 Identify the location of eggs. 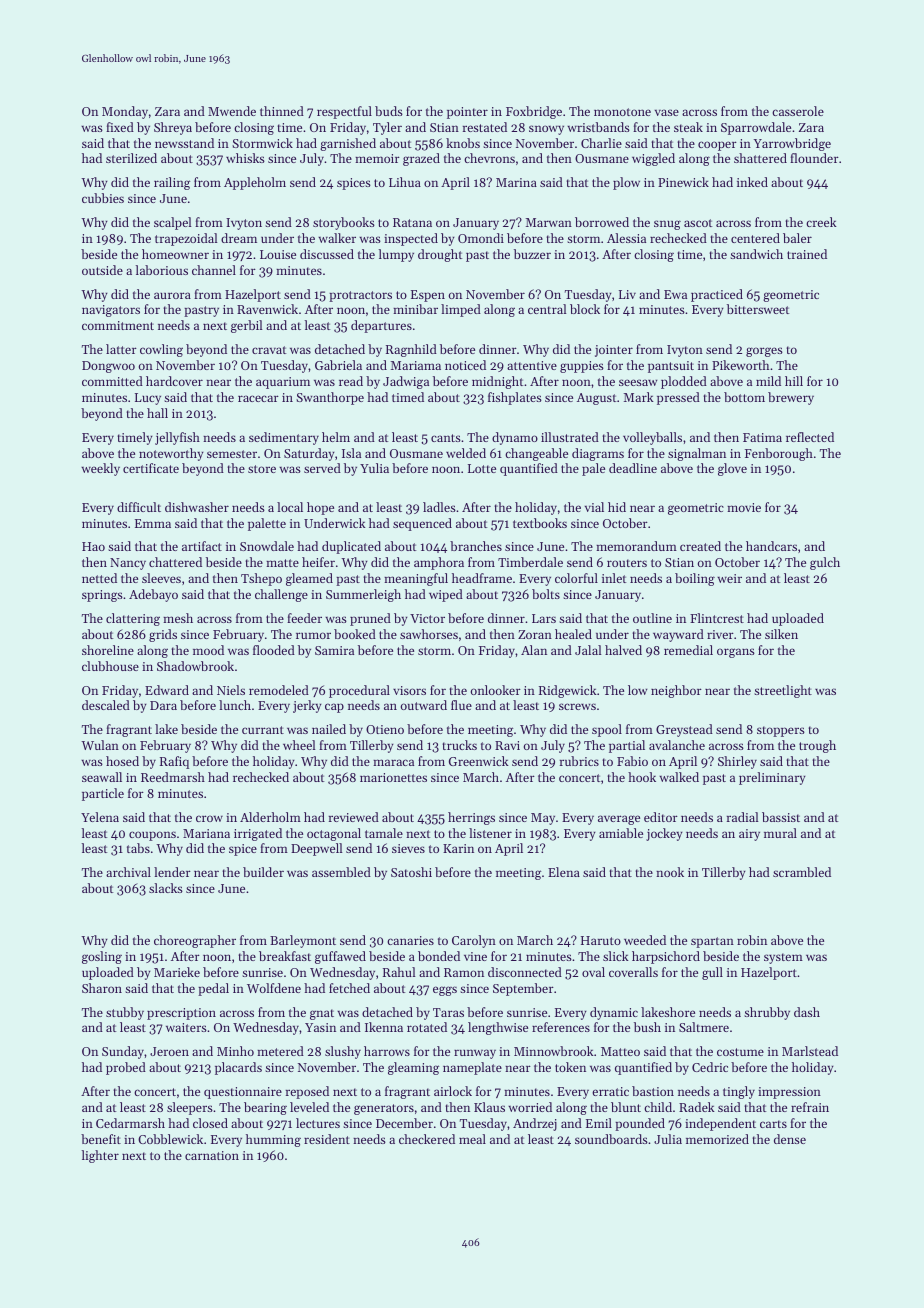
(445, 991).
